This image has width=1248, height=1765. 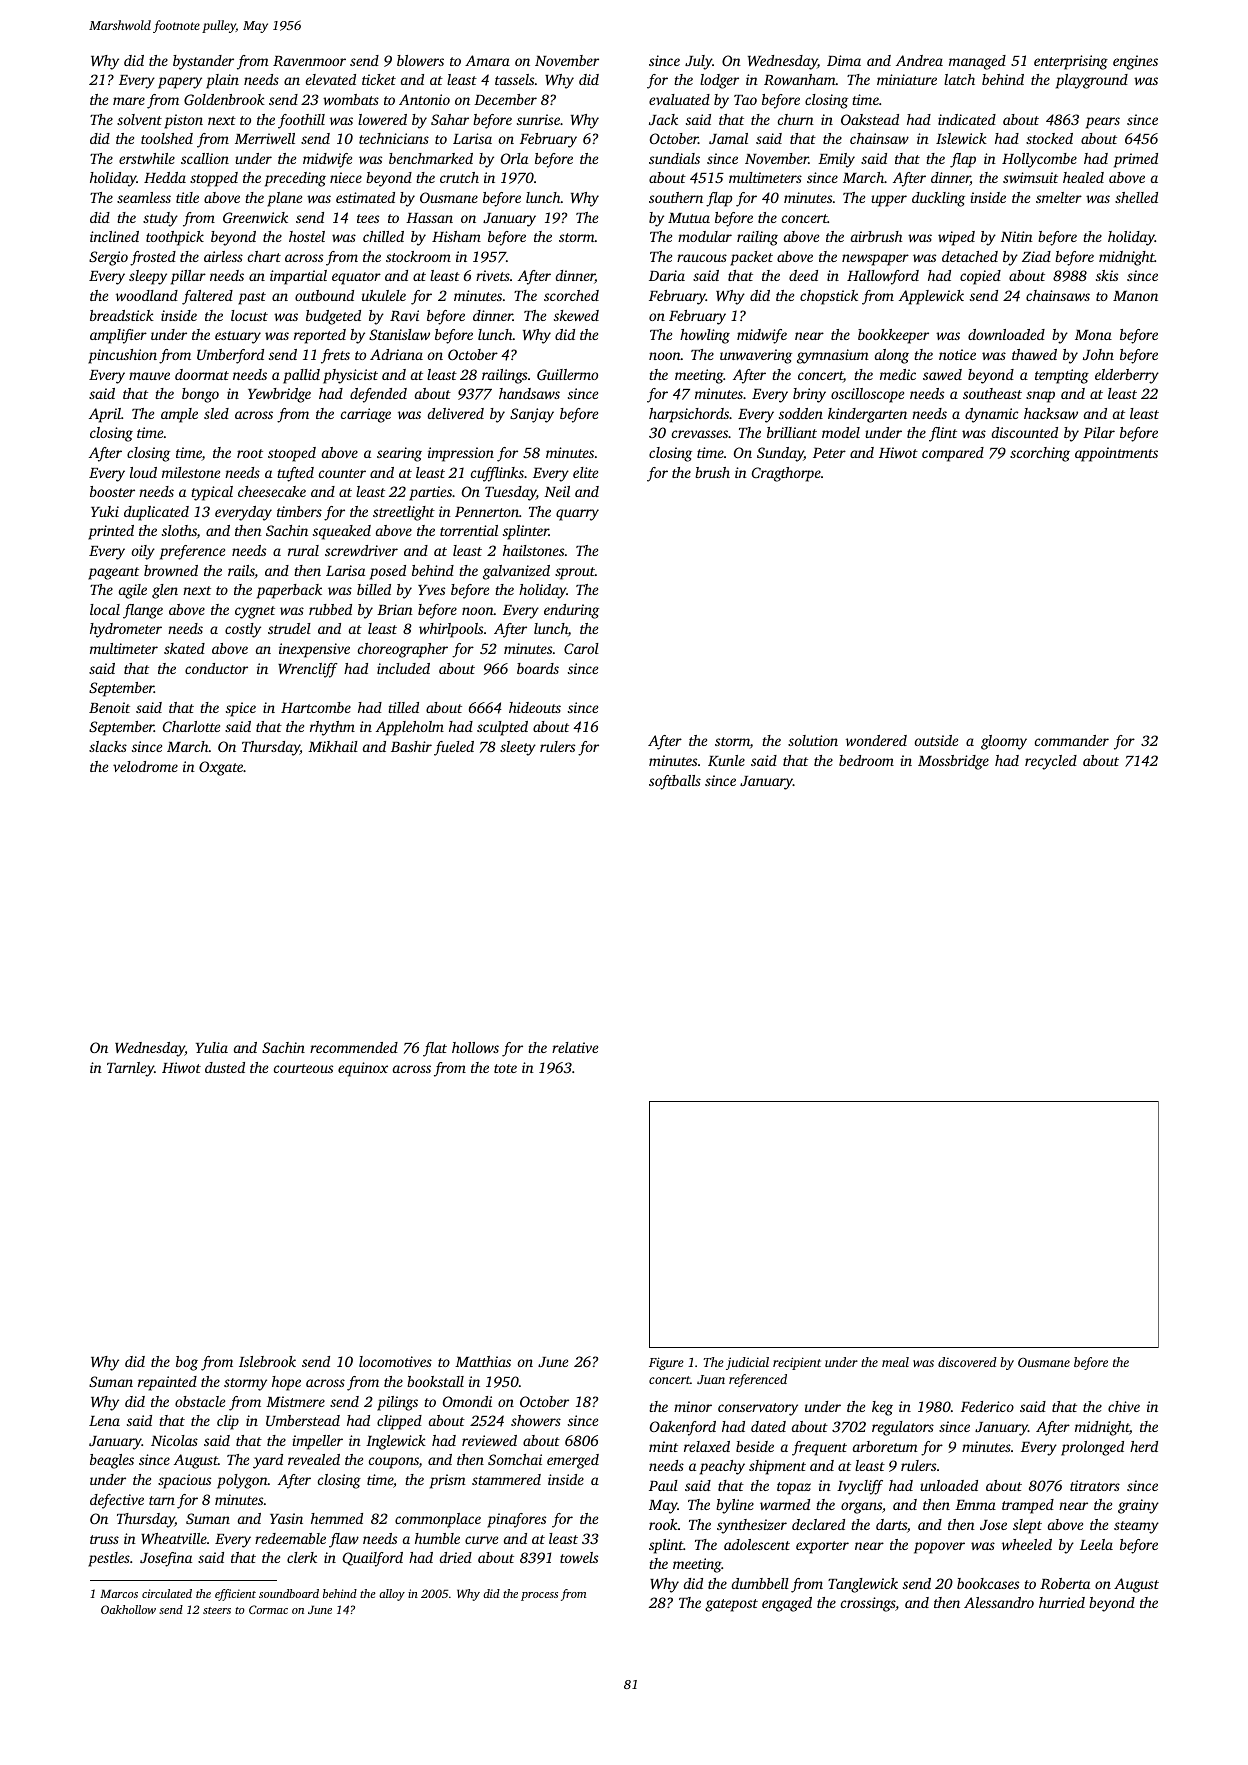 What do you see at coordinates (309, 61) in the image?
I see `Ravenmoor` at bounding box center [309, 61].
